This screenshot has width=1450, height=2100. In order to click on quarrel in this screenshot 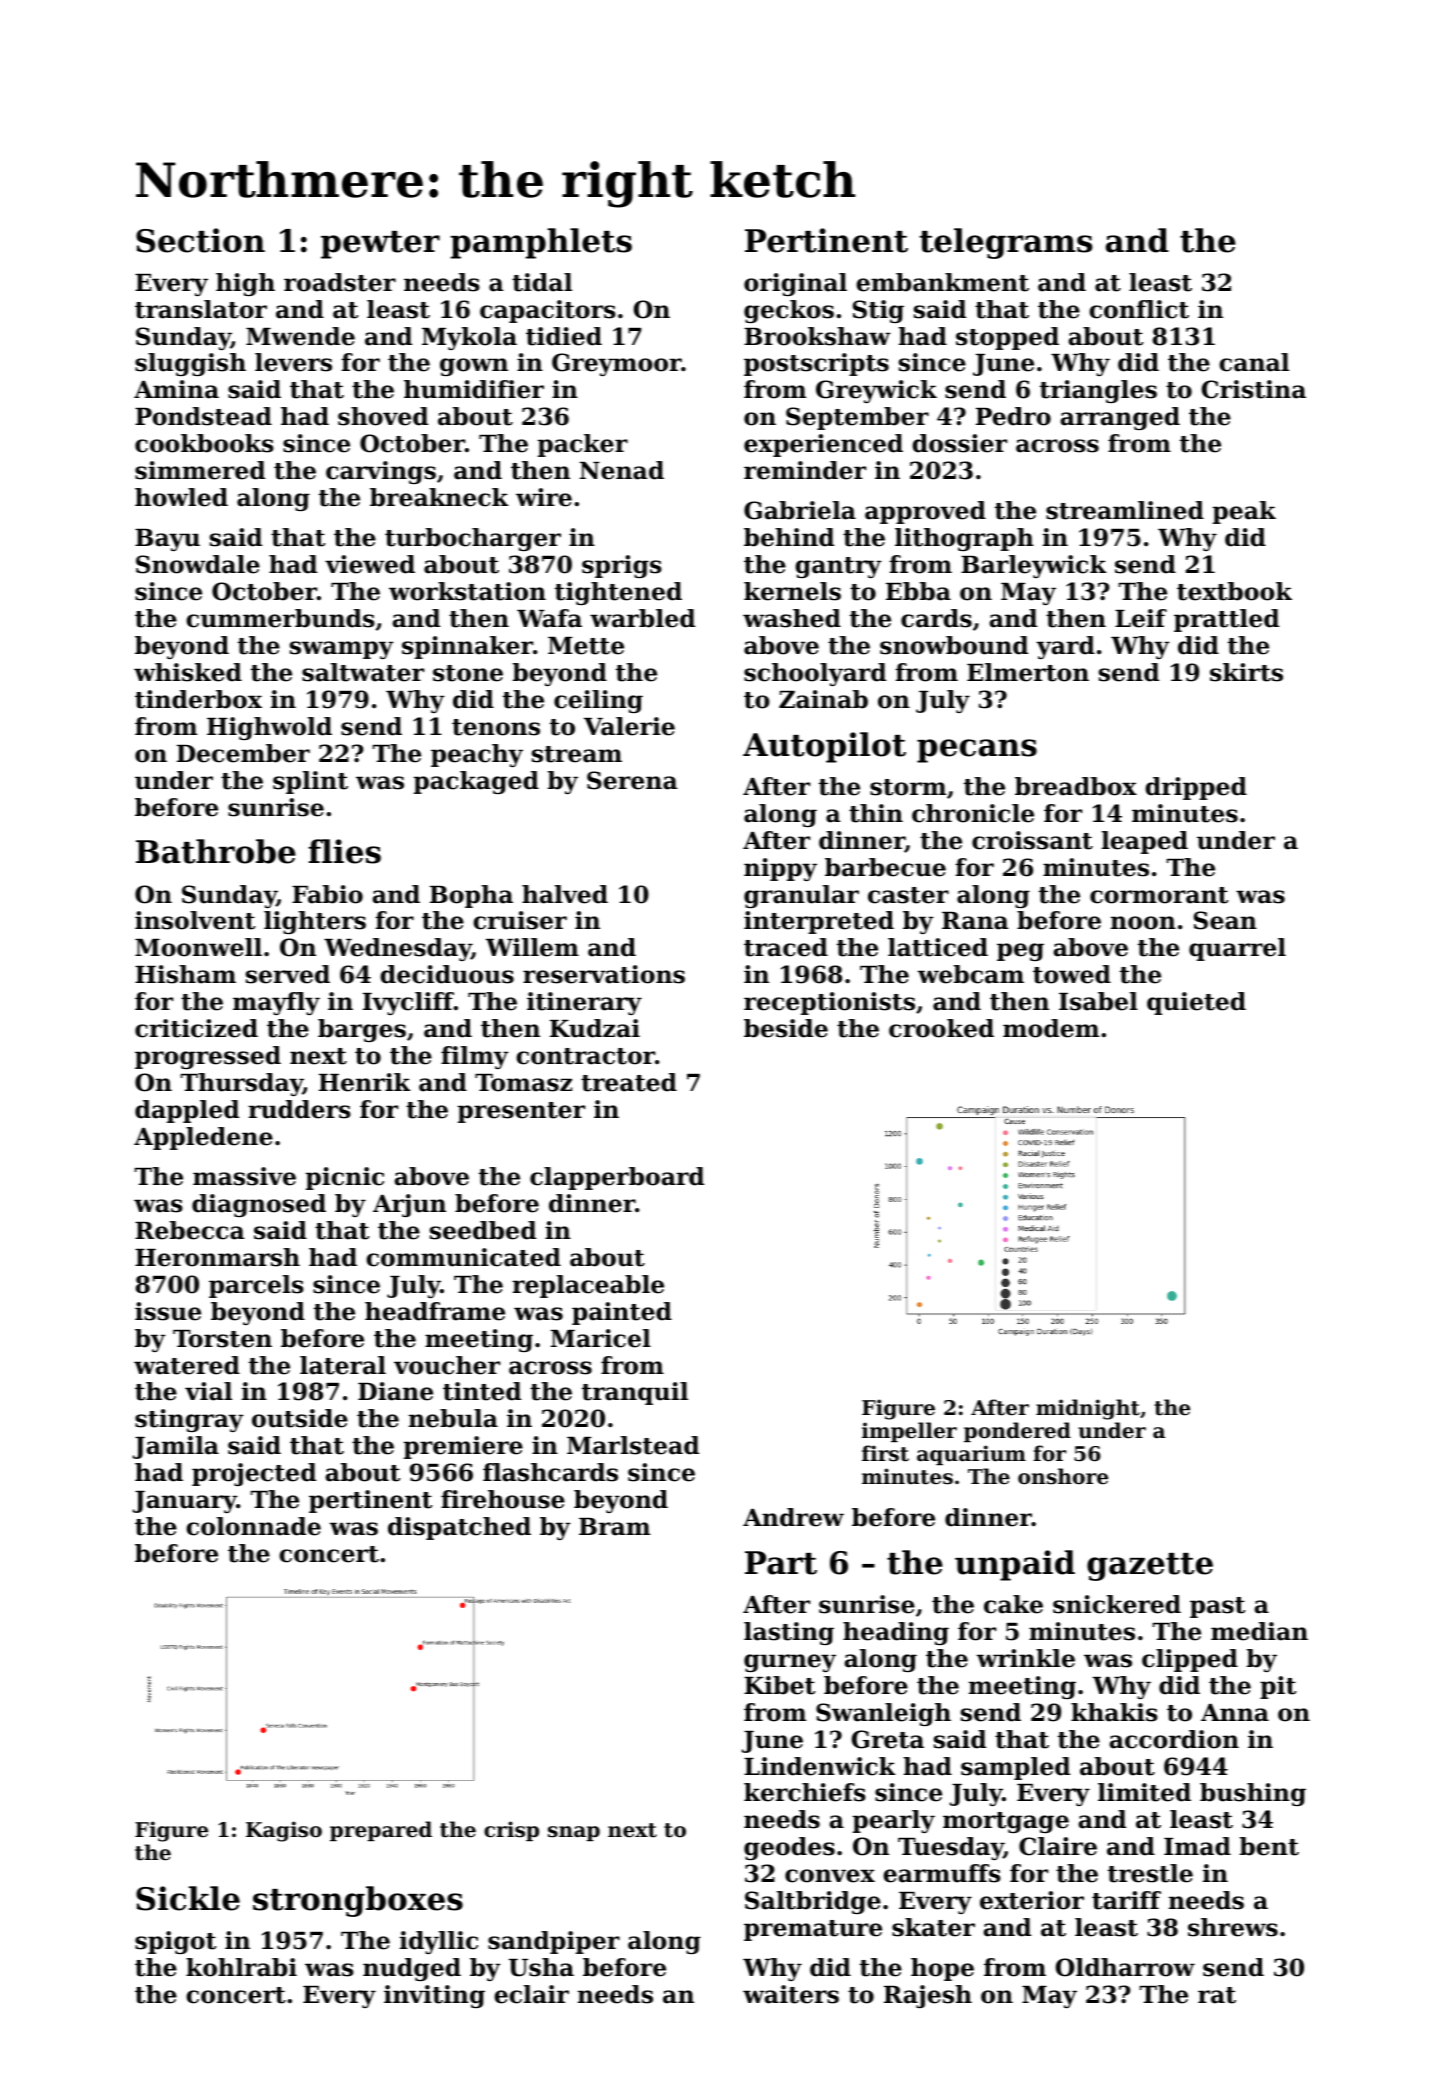, I will do `click(1237, 949)`.
